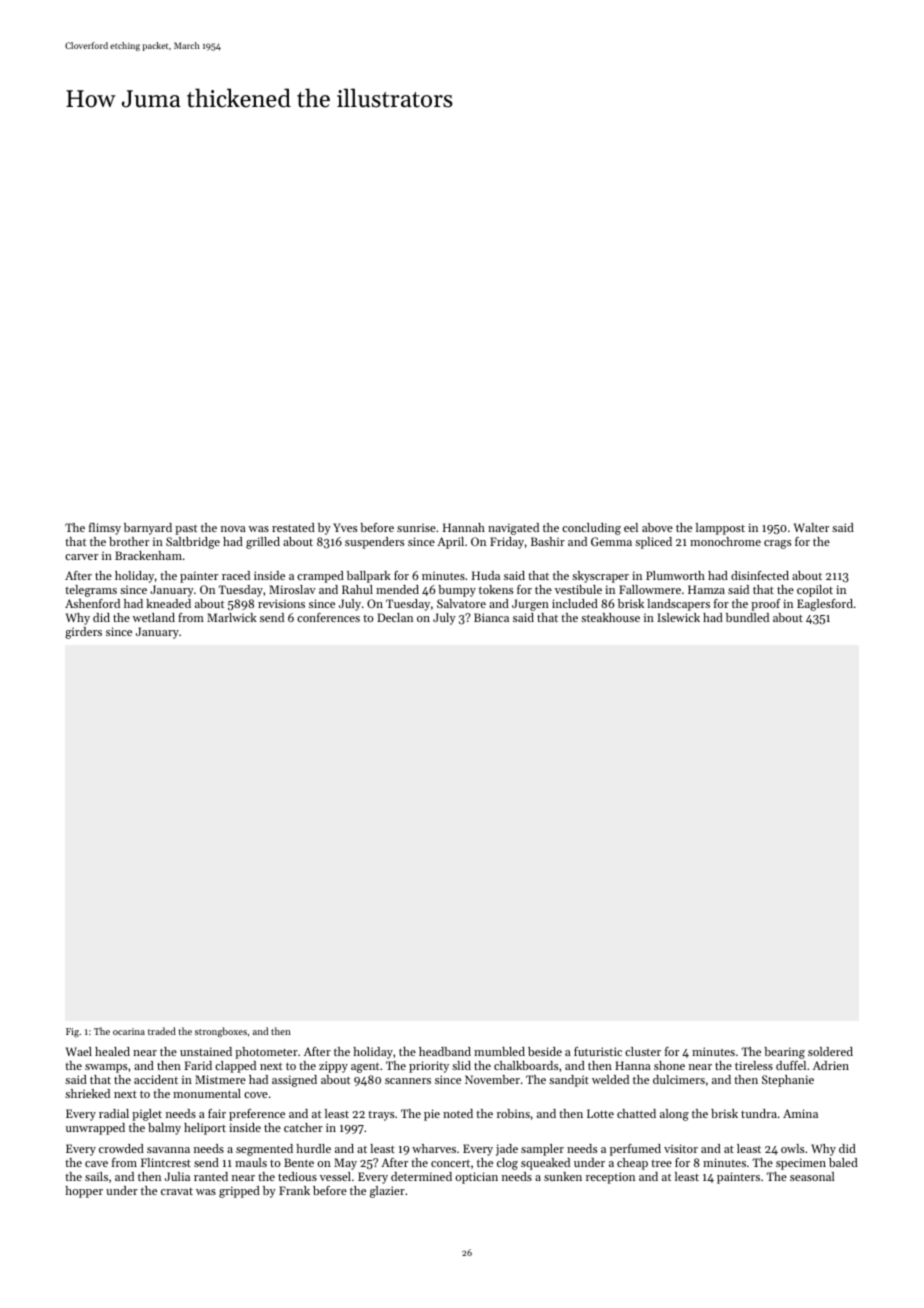 The width and height of the page is (924, 1308). Describe the element at coordinates (830, 1051) in the page. I see `soldered` at that location.
